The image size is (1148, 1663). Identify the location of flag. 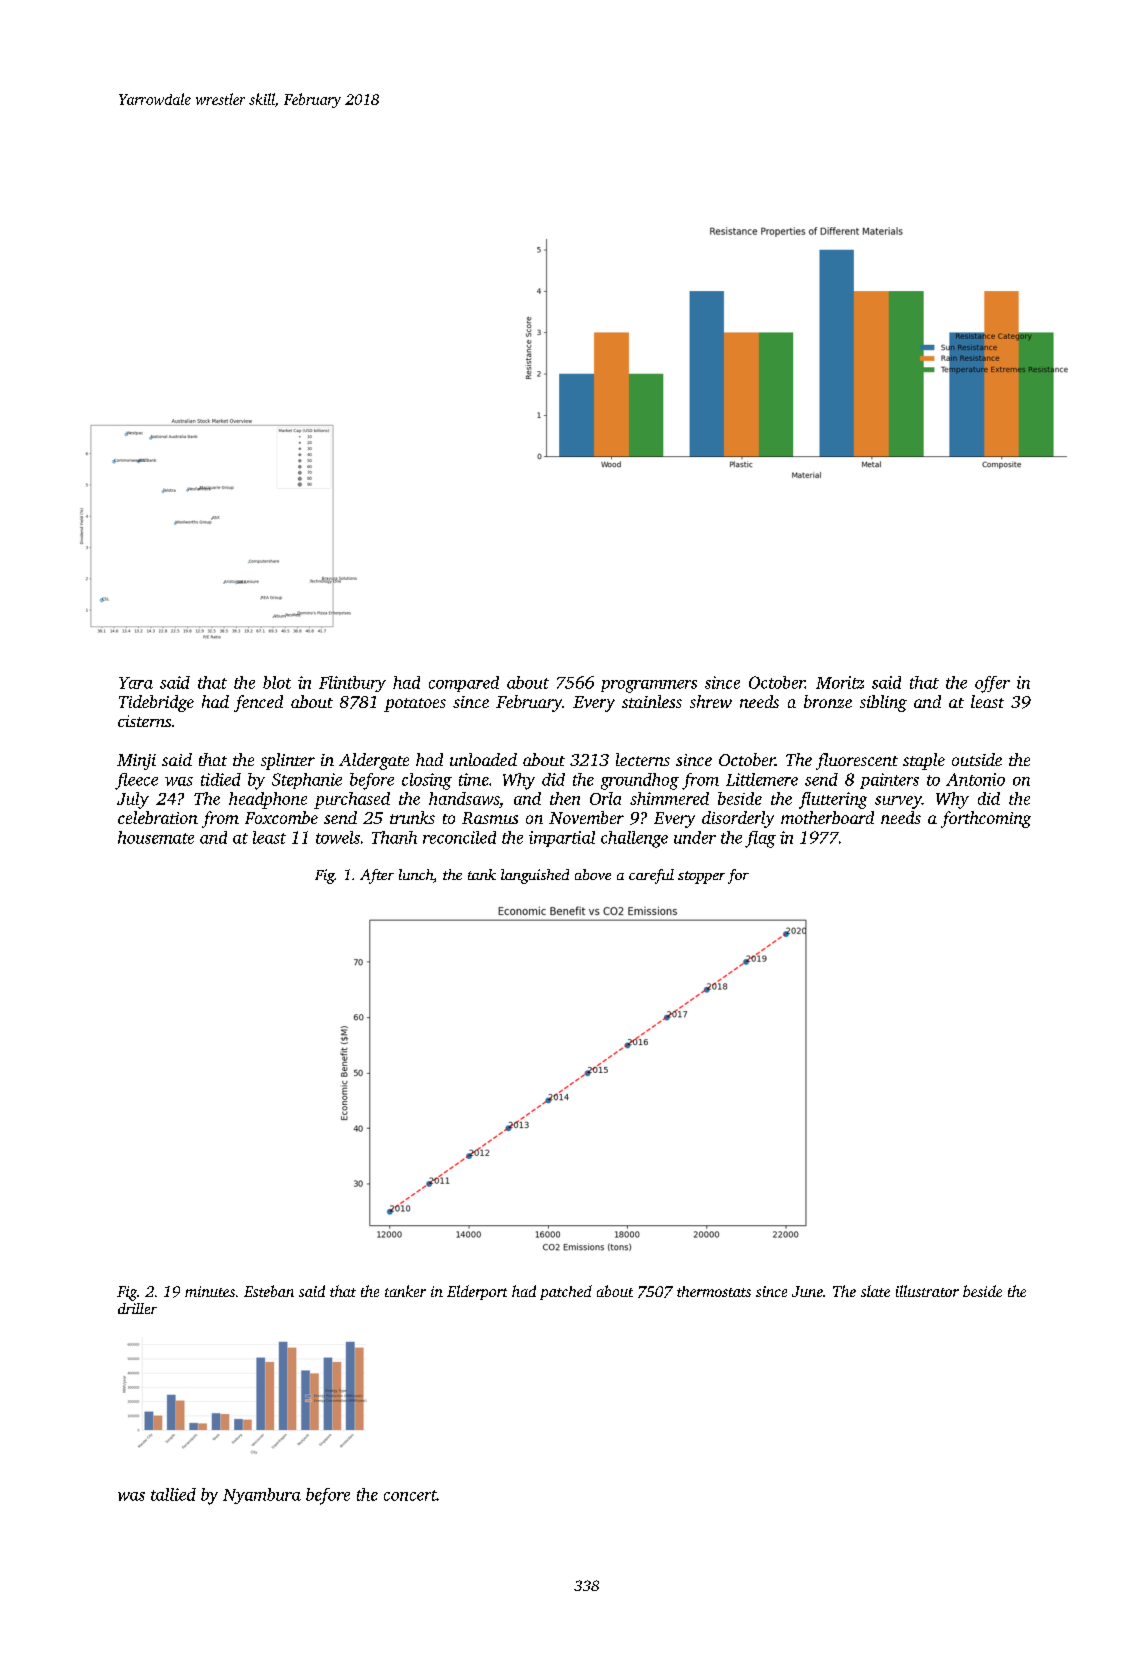
(760, 839).
